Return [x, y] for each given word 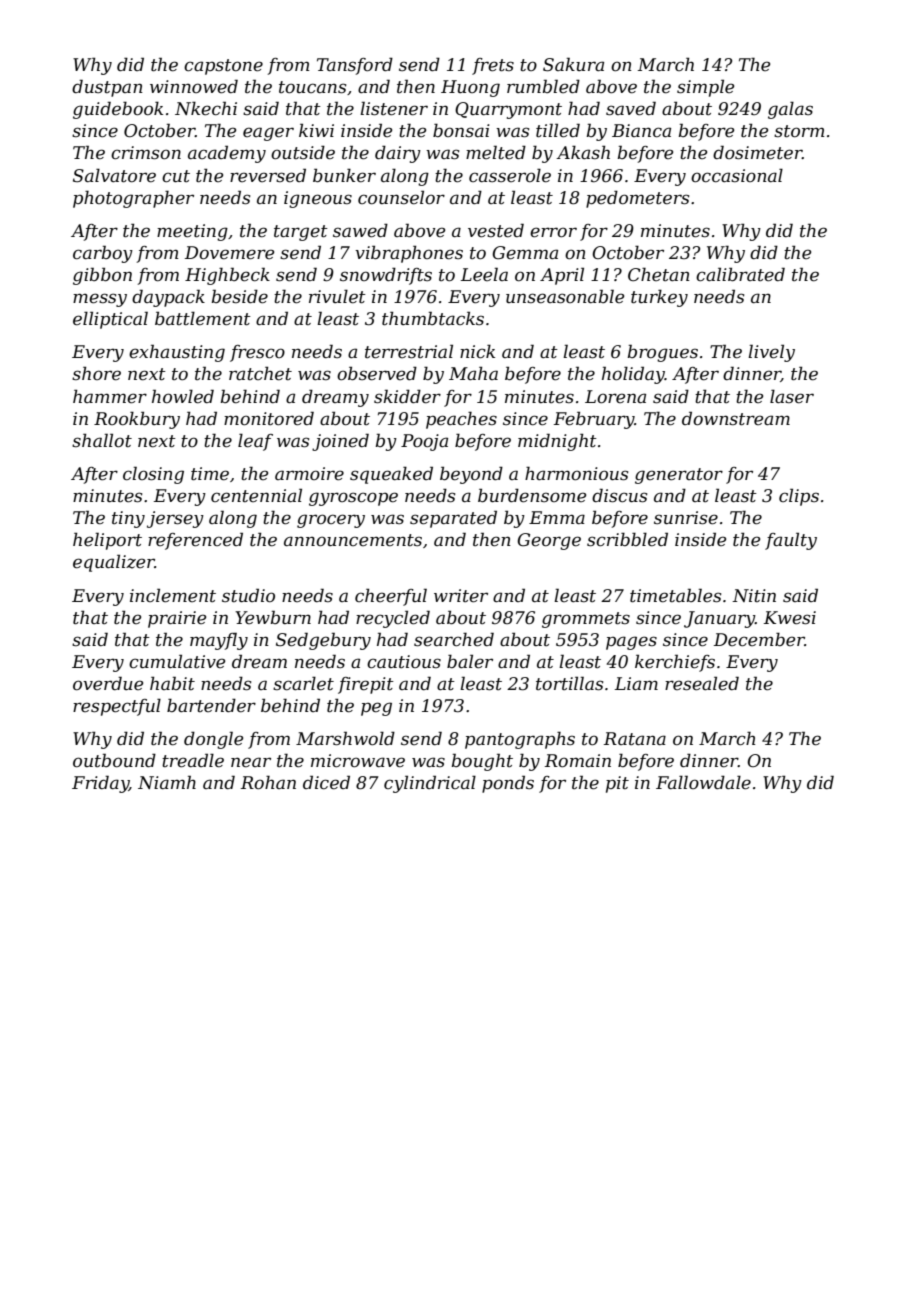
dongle [213, 740]
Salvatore [114, 175]
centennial [256, 495]
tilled [558, 130]
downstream [736, 418]
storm [799, 131]
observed [377, 373]
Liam [636, 683]
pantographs [520, 740]
